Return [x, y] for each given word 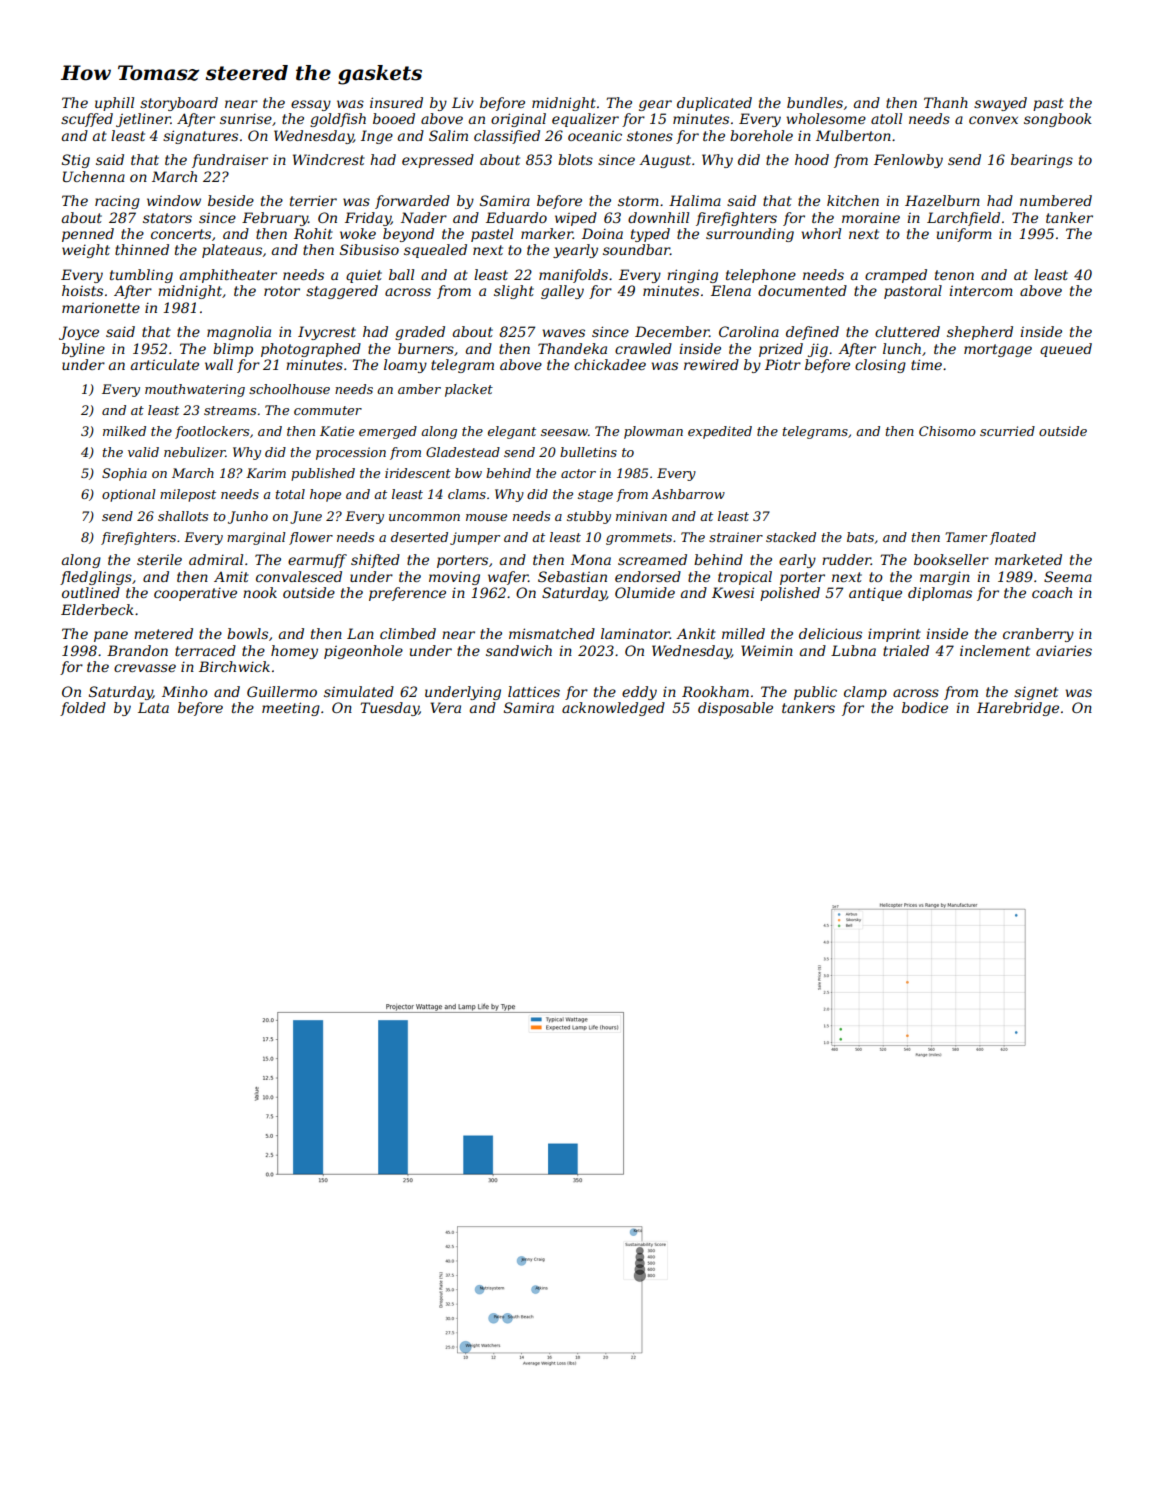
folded [83, 709]
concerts [181, 234]
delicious [830, 633]
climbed [408, 633]
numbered [1056, 200]
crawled [643, 348]
